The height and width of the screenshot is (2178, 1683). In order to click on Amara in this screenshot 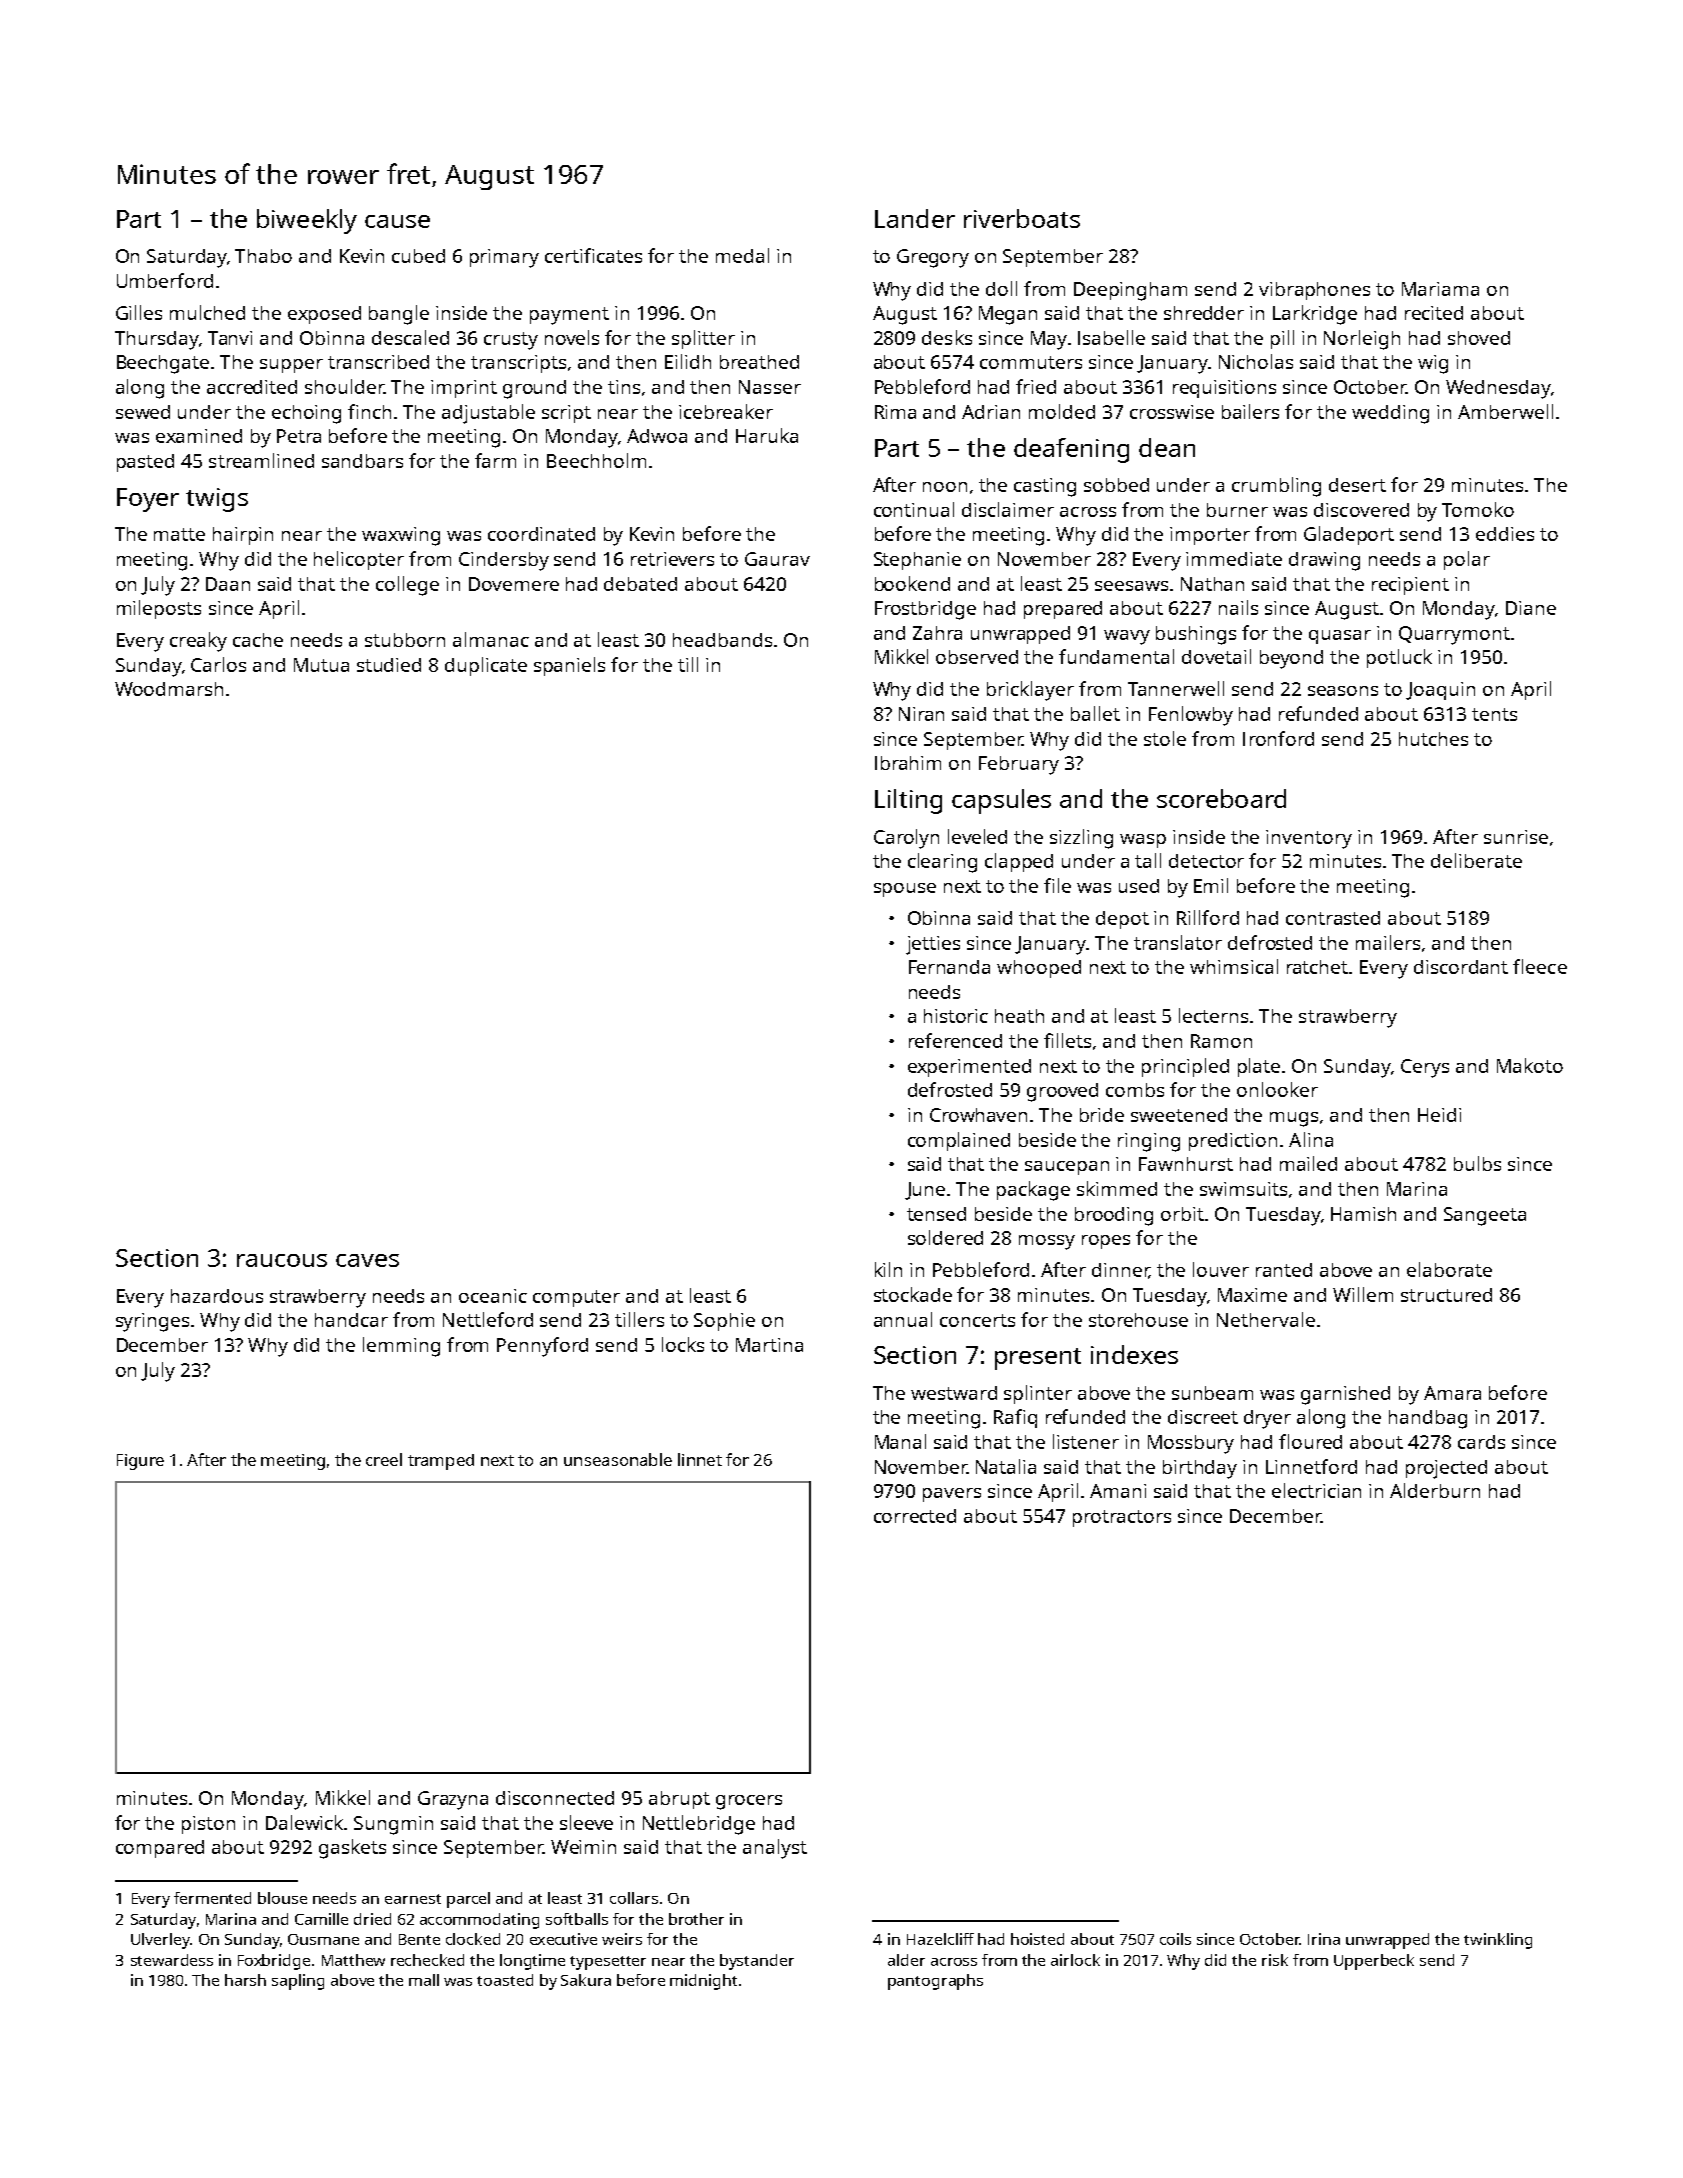, I will do `click(1452, 1393)`.
